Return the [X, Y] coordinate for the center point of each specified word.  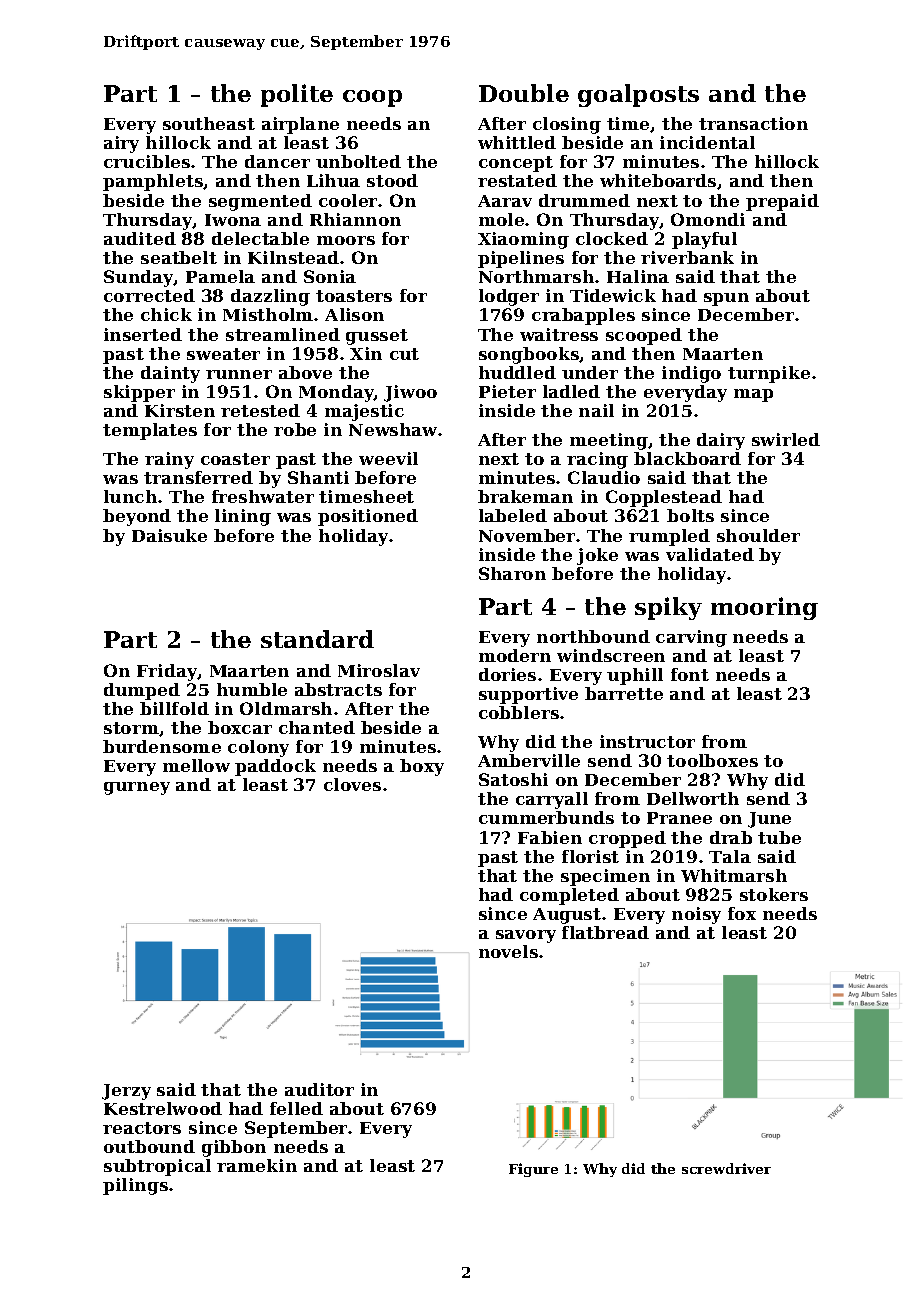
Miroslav [379, 670]
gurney [137, 788]
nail [596, 410]
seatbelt [179, 257]
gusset [377, 337]
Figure [533, 1170]
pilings [135, 1186]
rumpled [669, 537]
